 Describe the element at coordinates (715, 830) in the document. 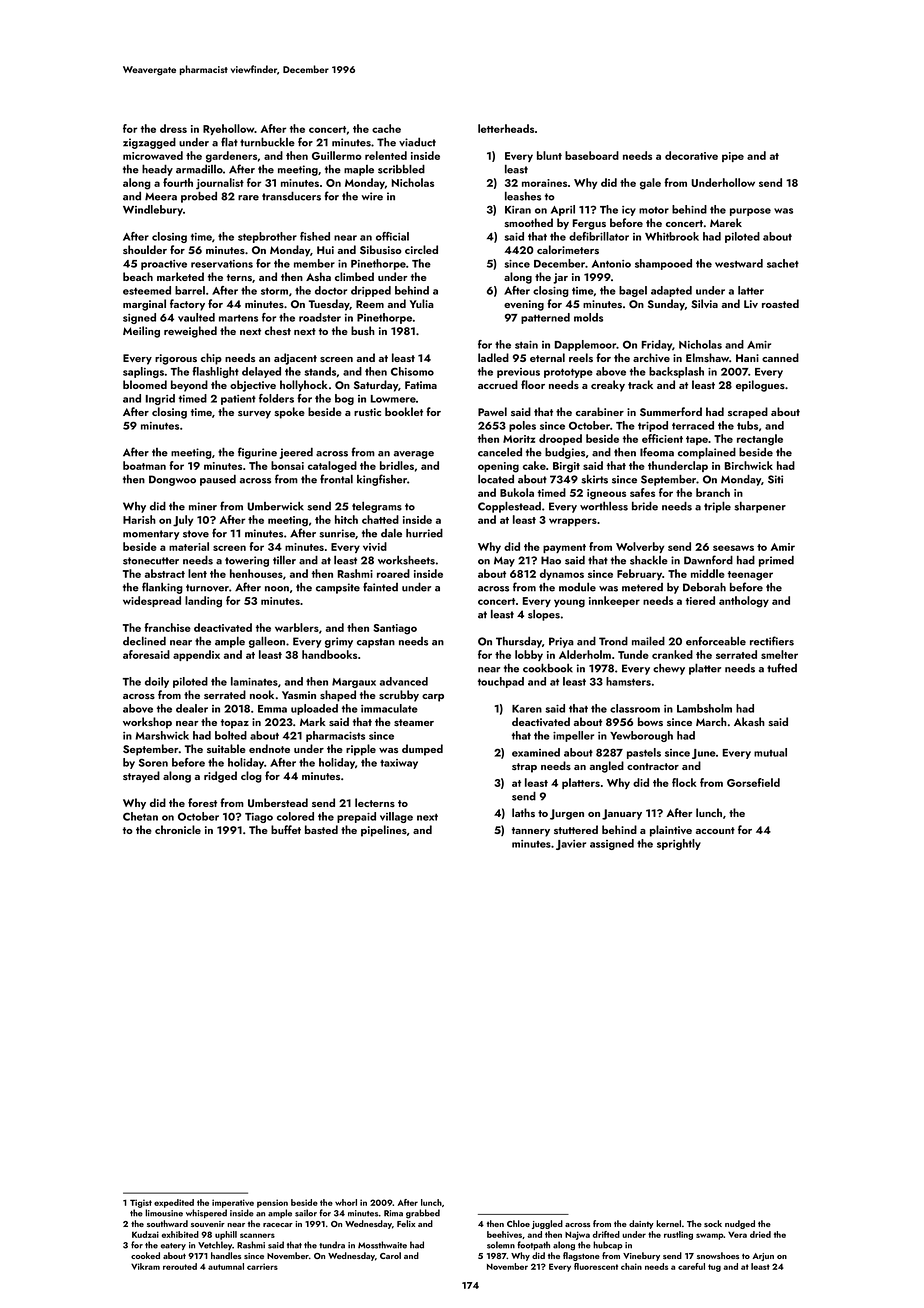

I see `account` at that location.
